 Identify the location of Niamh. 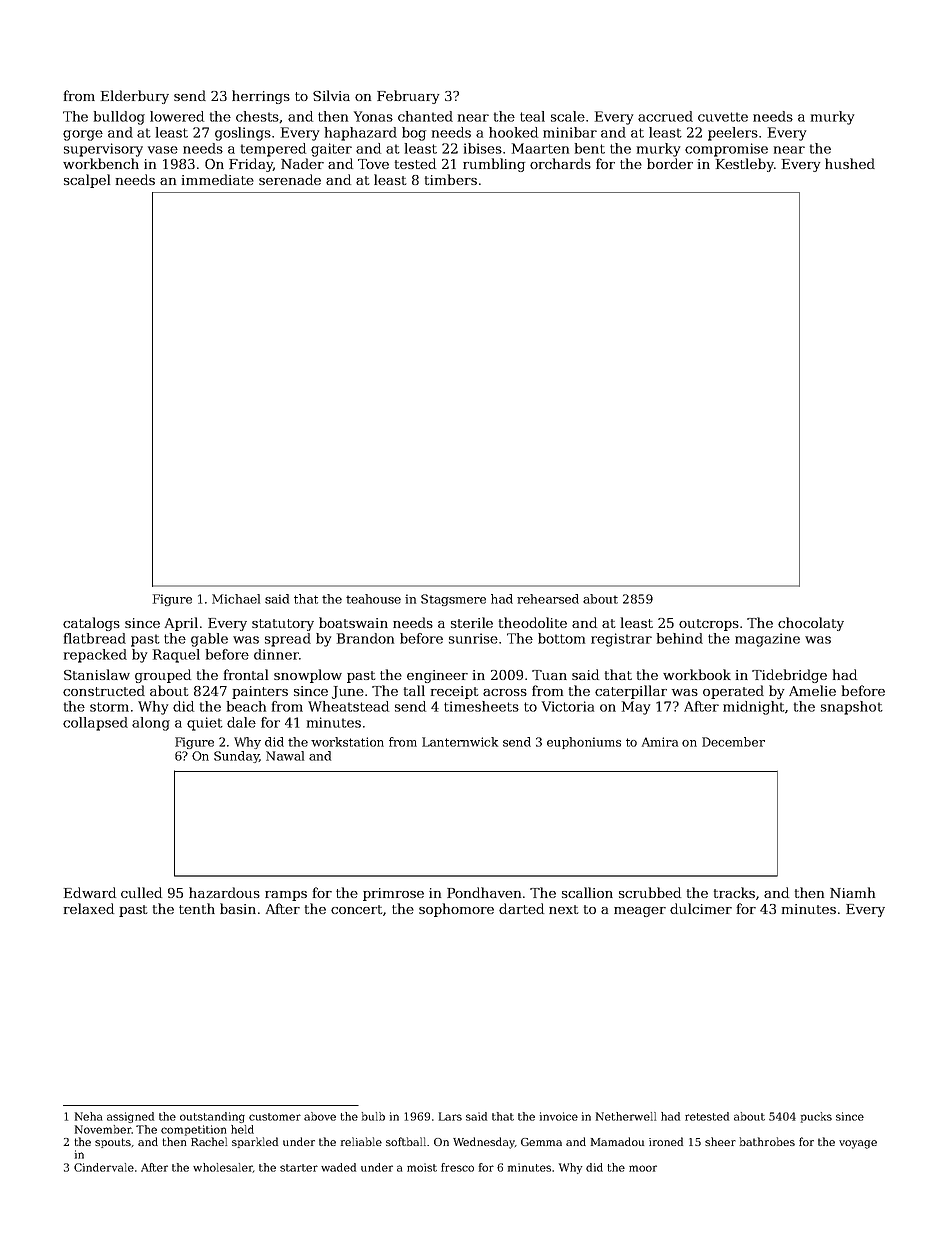
(852, 892).
